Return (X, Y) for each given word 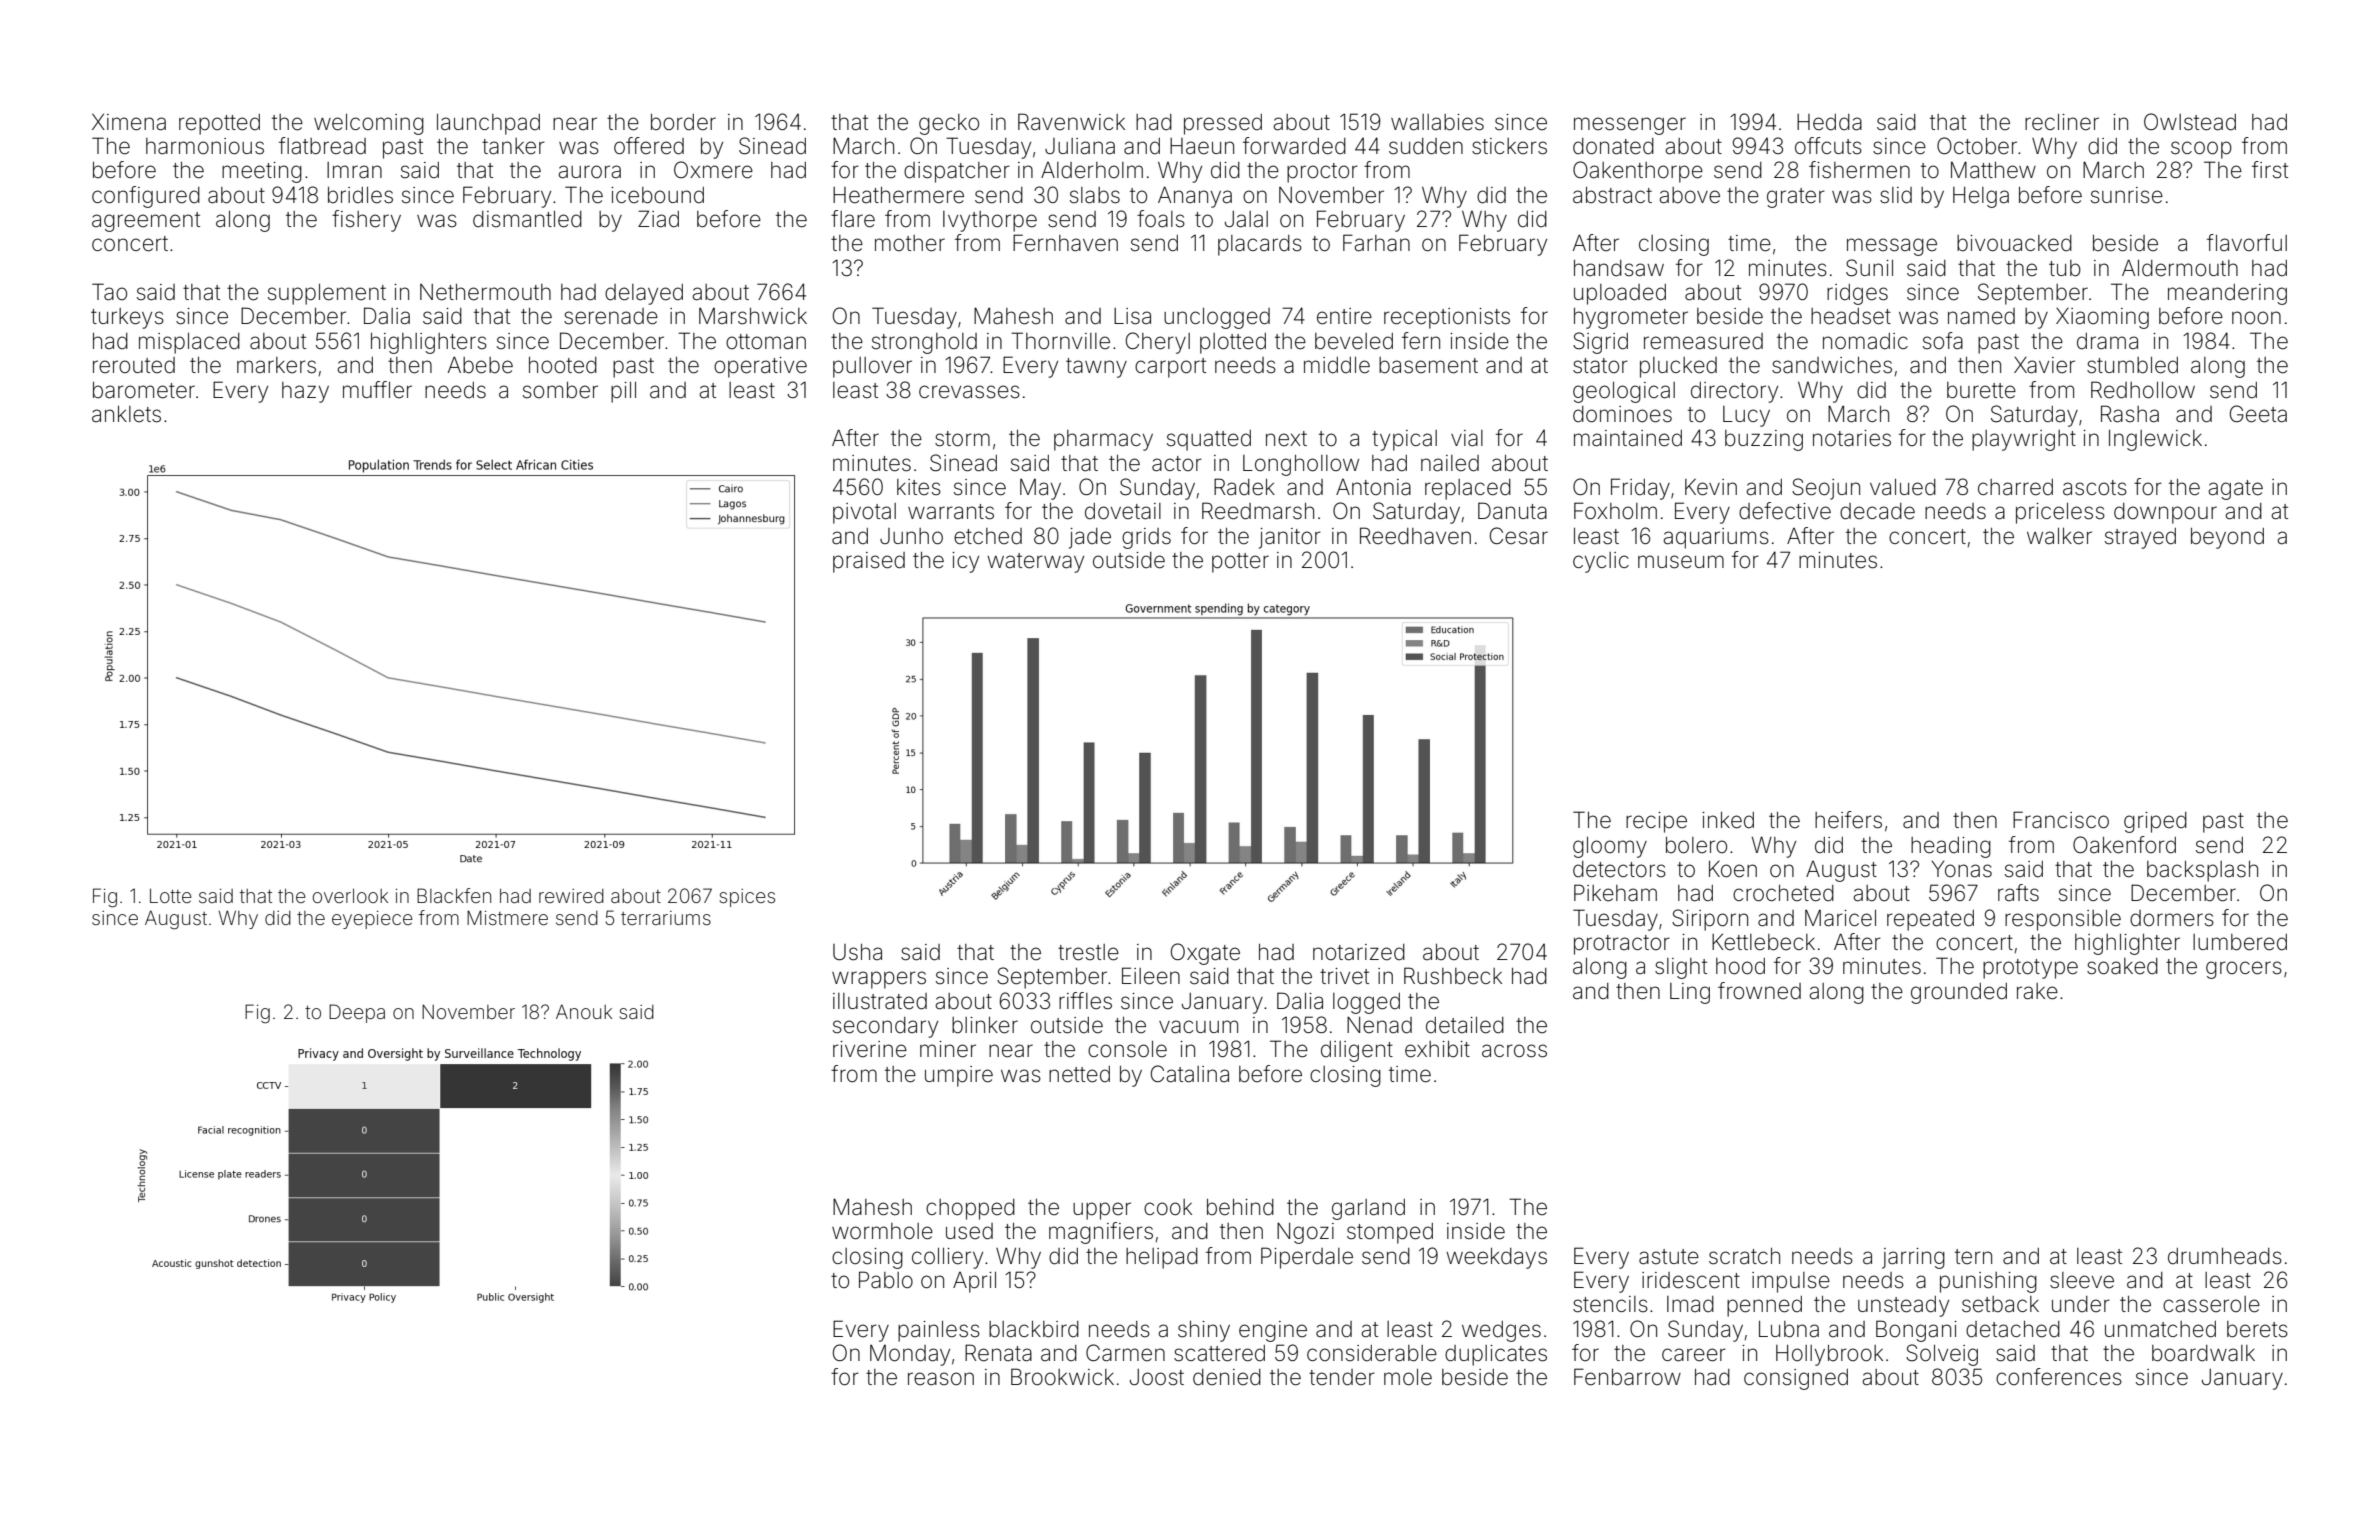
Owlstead (2190, 122)
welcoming (369, 124)
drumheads (2225, 1256)
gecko (949, 124)
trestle (1088, 952)
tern (1973, 1257)
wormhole (882, 1231)
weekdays (1496, 1258)
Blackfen (454, 895)
